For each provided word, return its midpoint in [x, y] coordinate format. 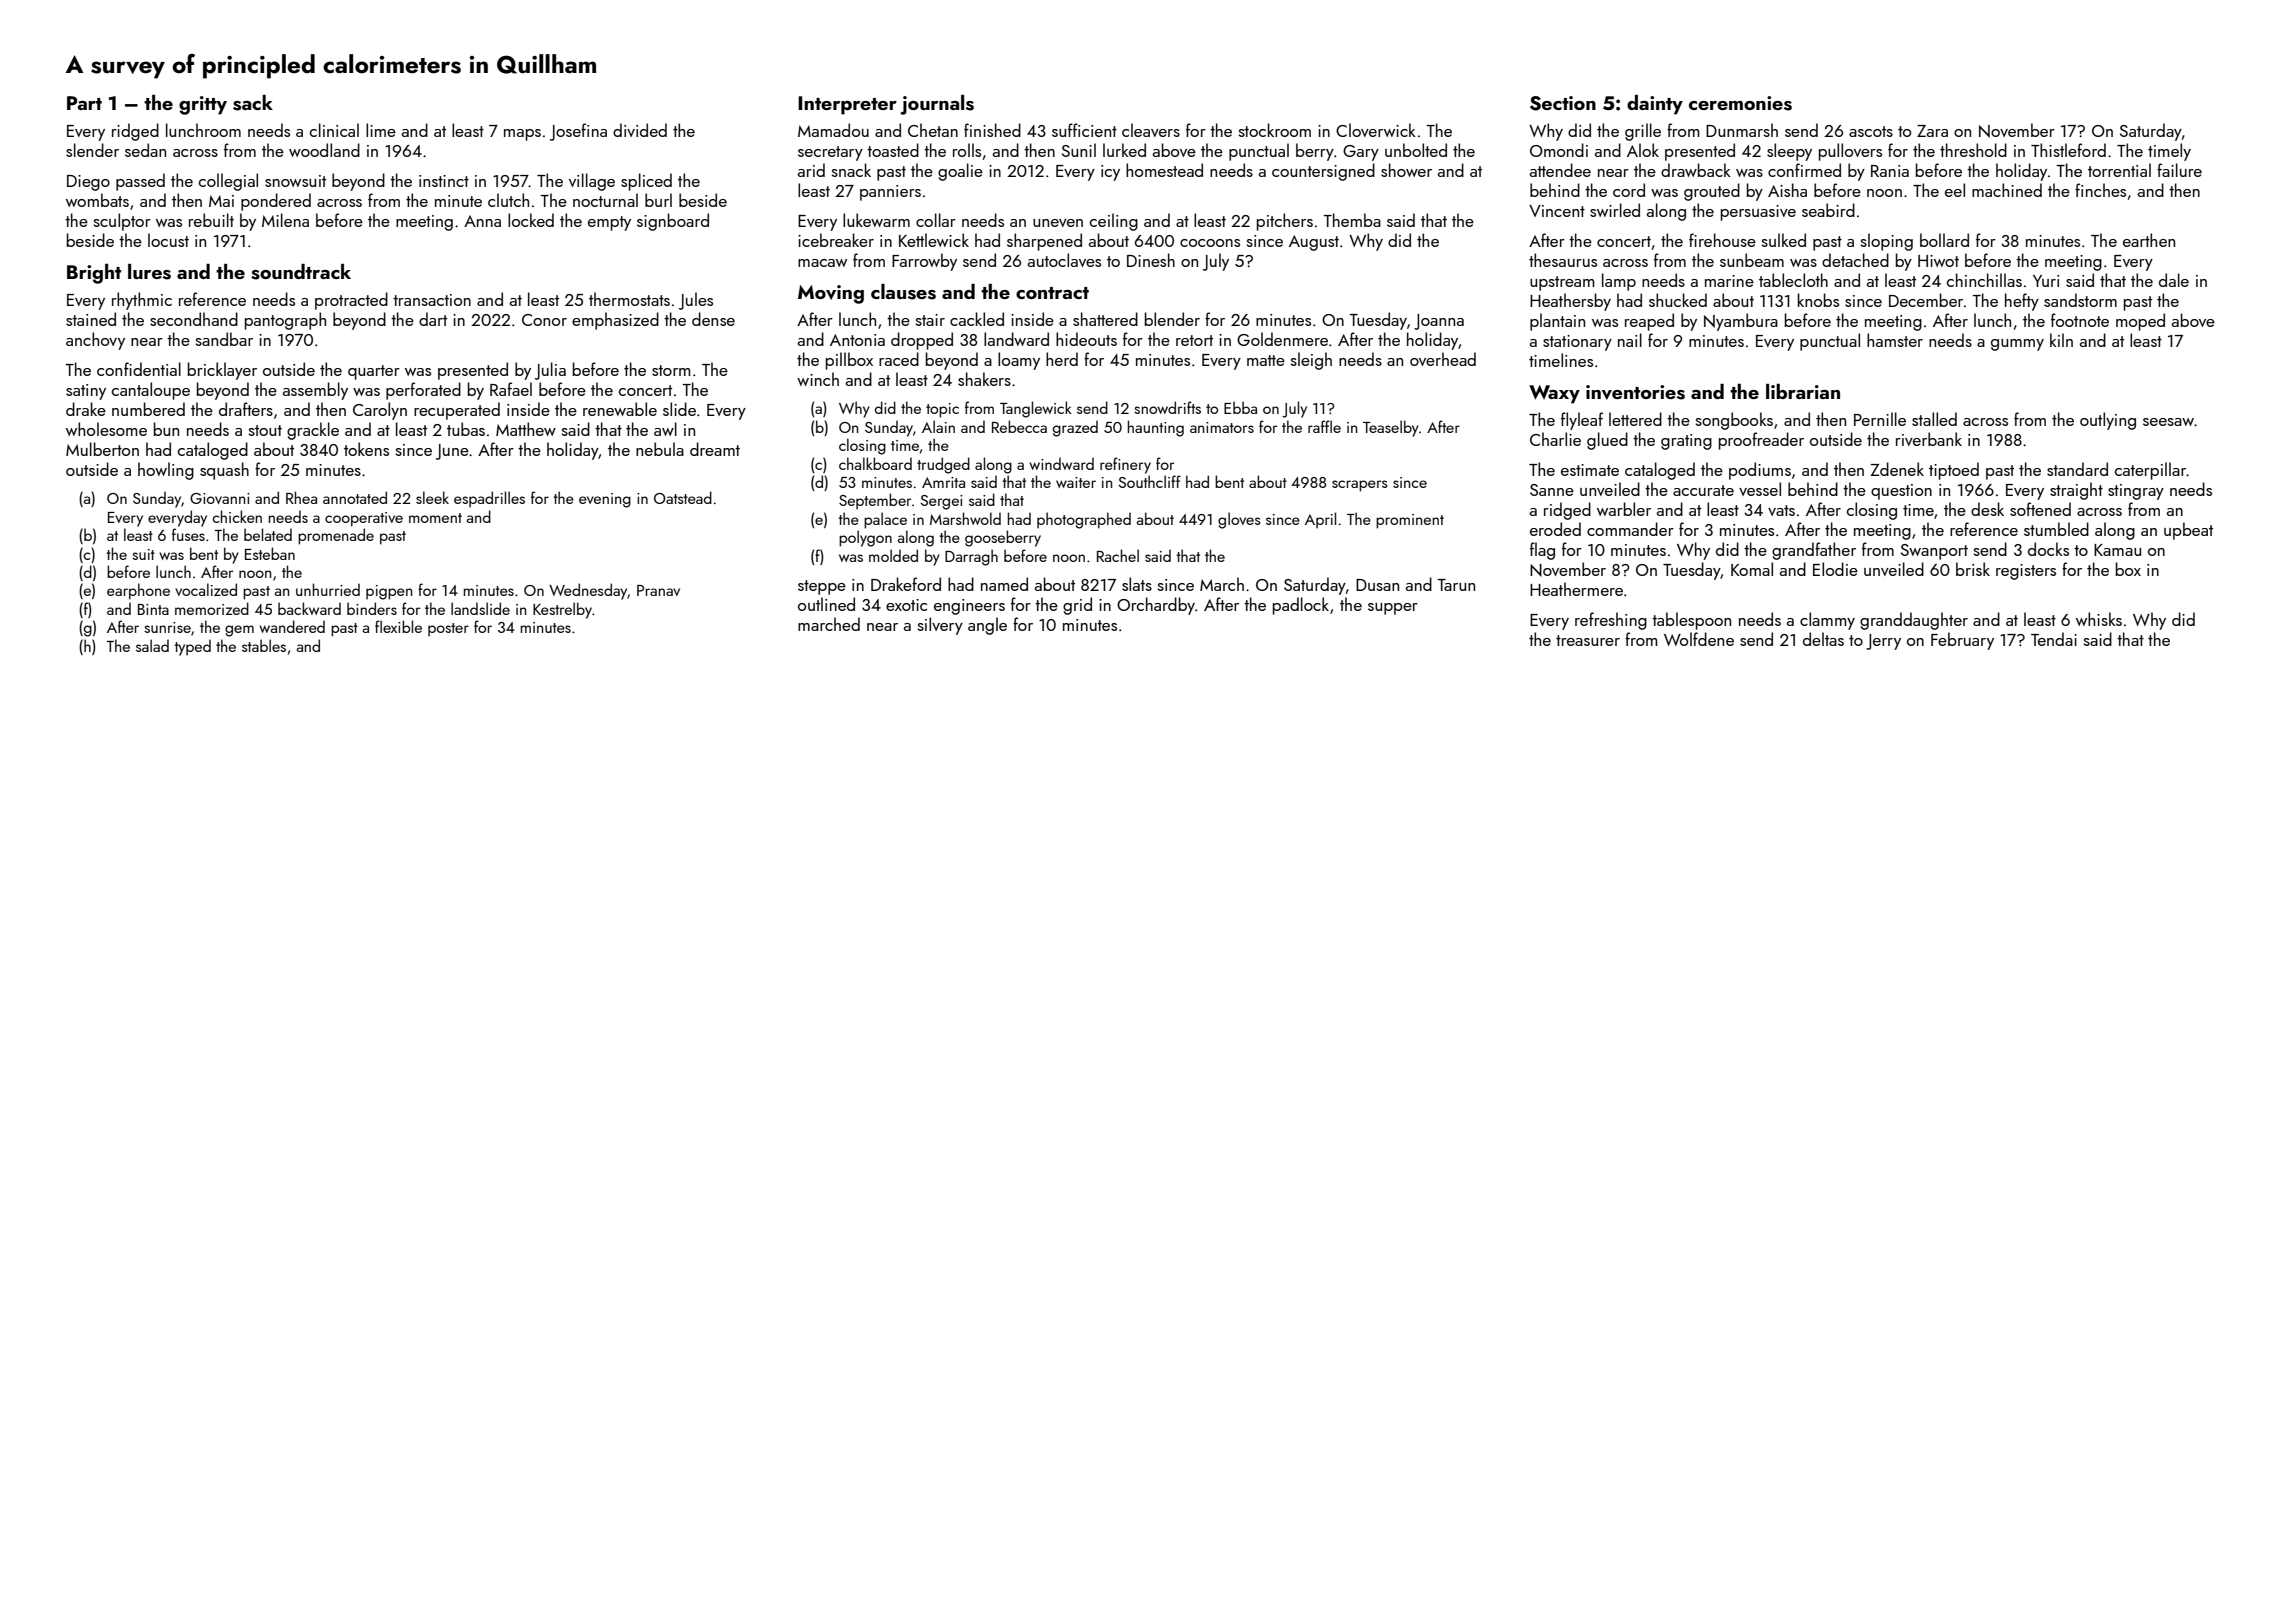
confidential [139, 369]
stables [264, 645]
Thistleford [2068, 150]
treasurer [1588, 640]
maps [522, 135]
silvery [940, 626]
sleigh [1311, 361]
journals [937, 105]
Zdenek [1897, 469]
